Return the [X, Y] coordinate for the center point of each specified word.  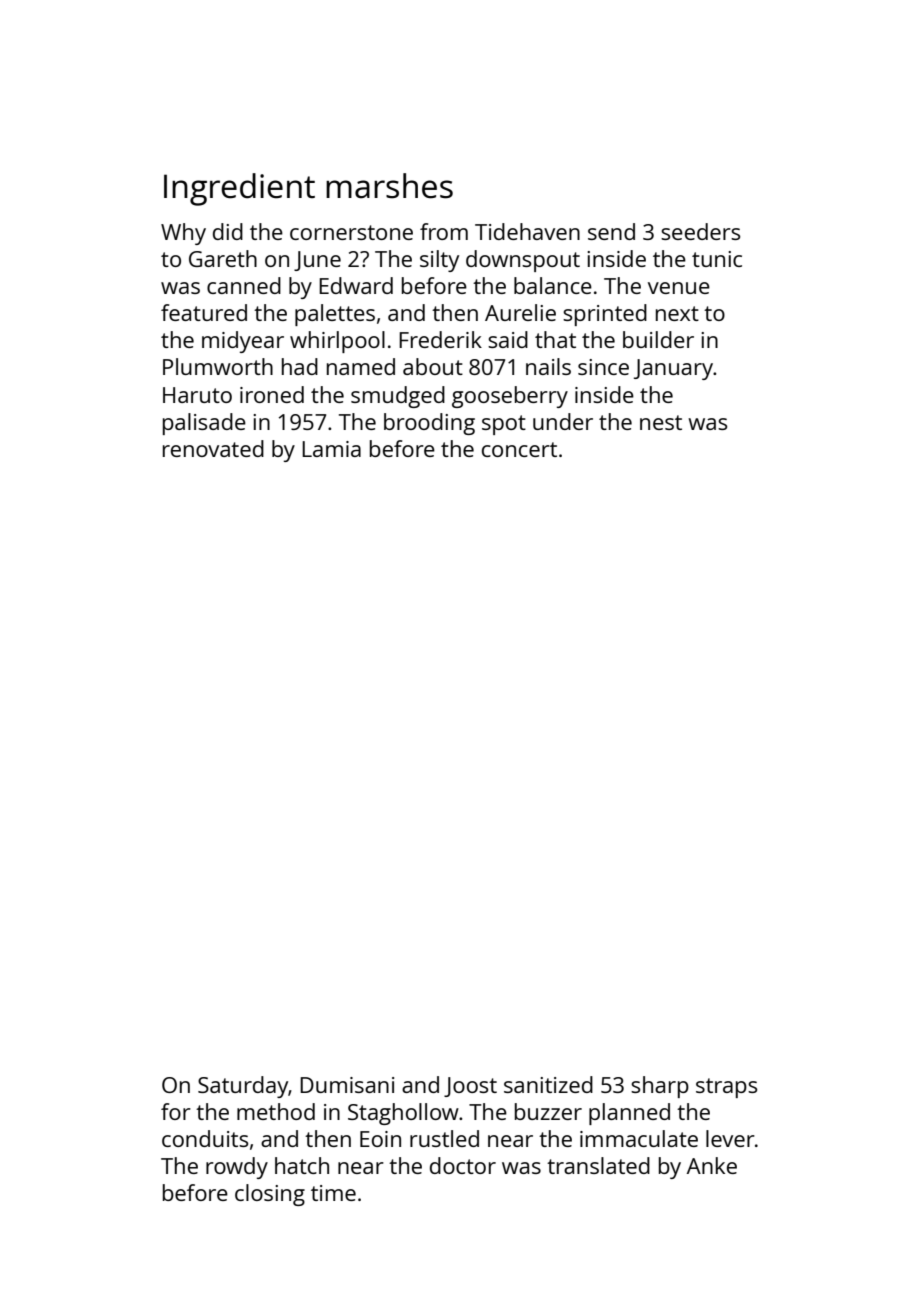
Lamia [331, 449]
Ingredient [239, 189]
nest [661, 422]
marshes [389, 186]
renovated [213, 448]
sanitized [548, 1084]
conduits [205, 1138]
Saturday [243, 1087]
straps [726, 1088]
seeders [700, 231]
